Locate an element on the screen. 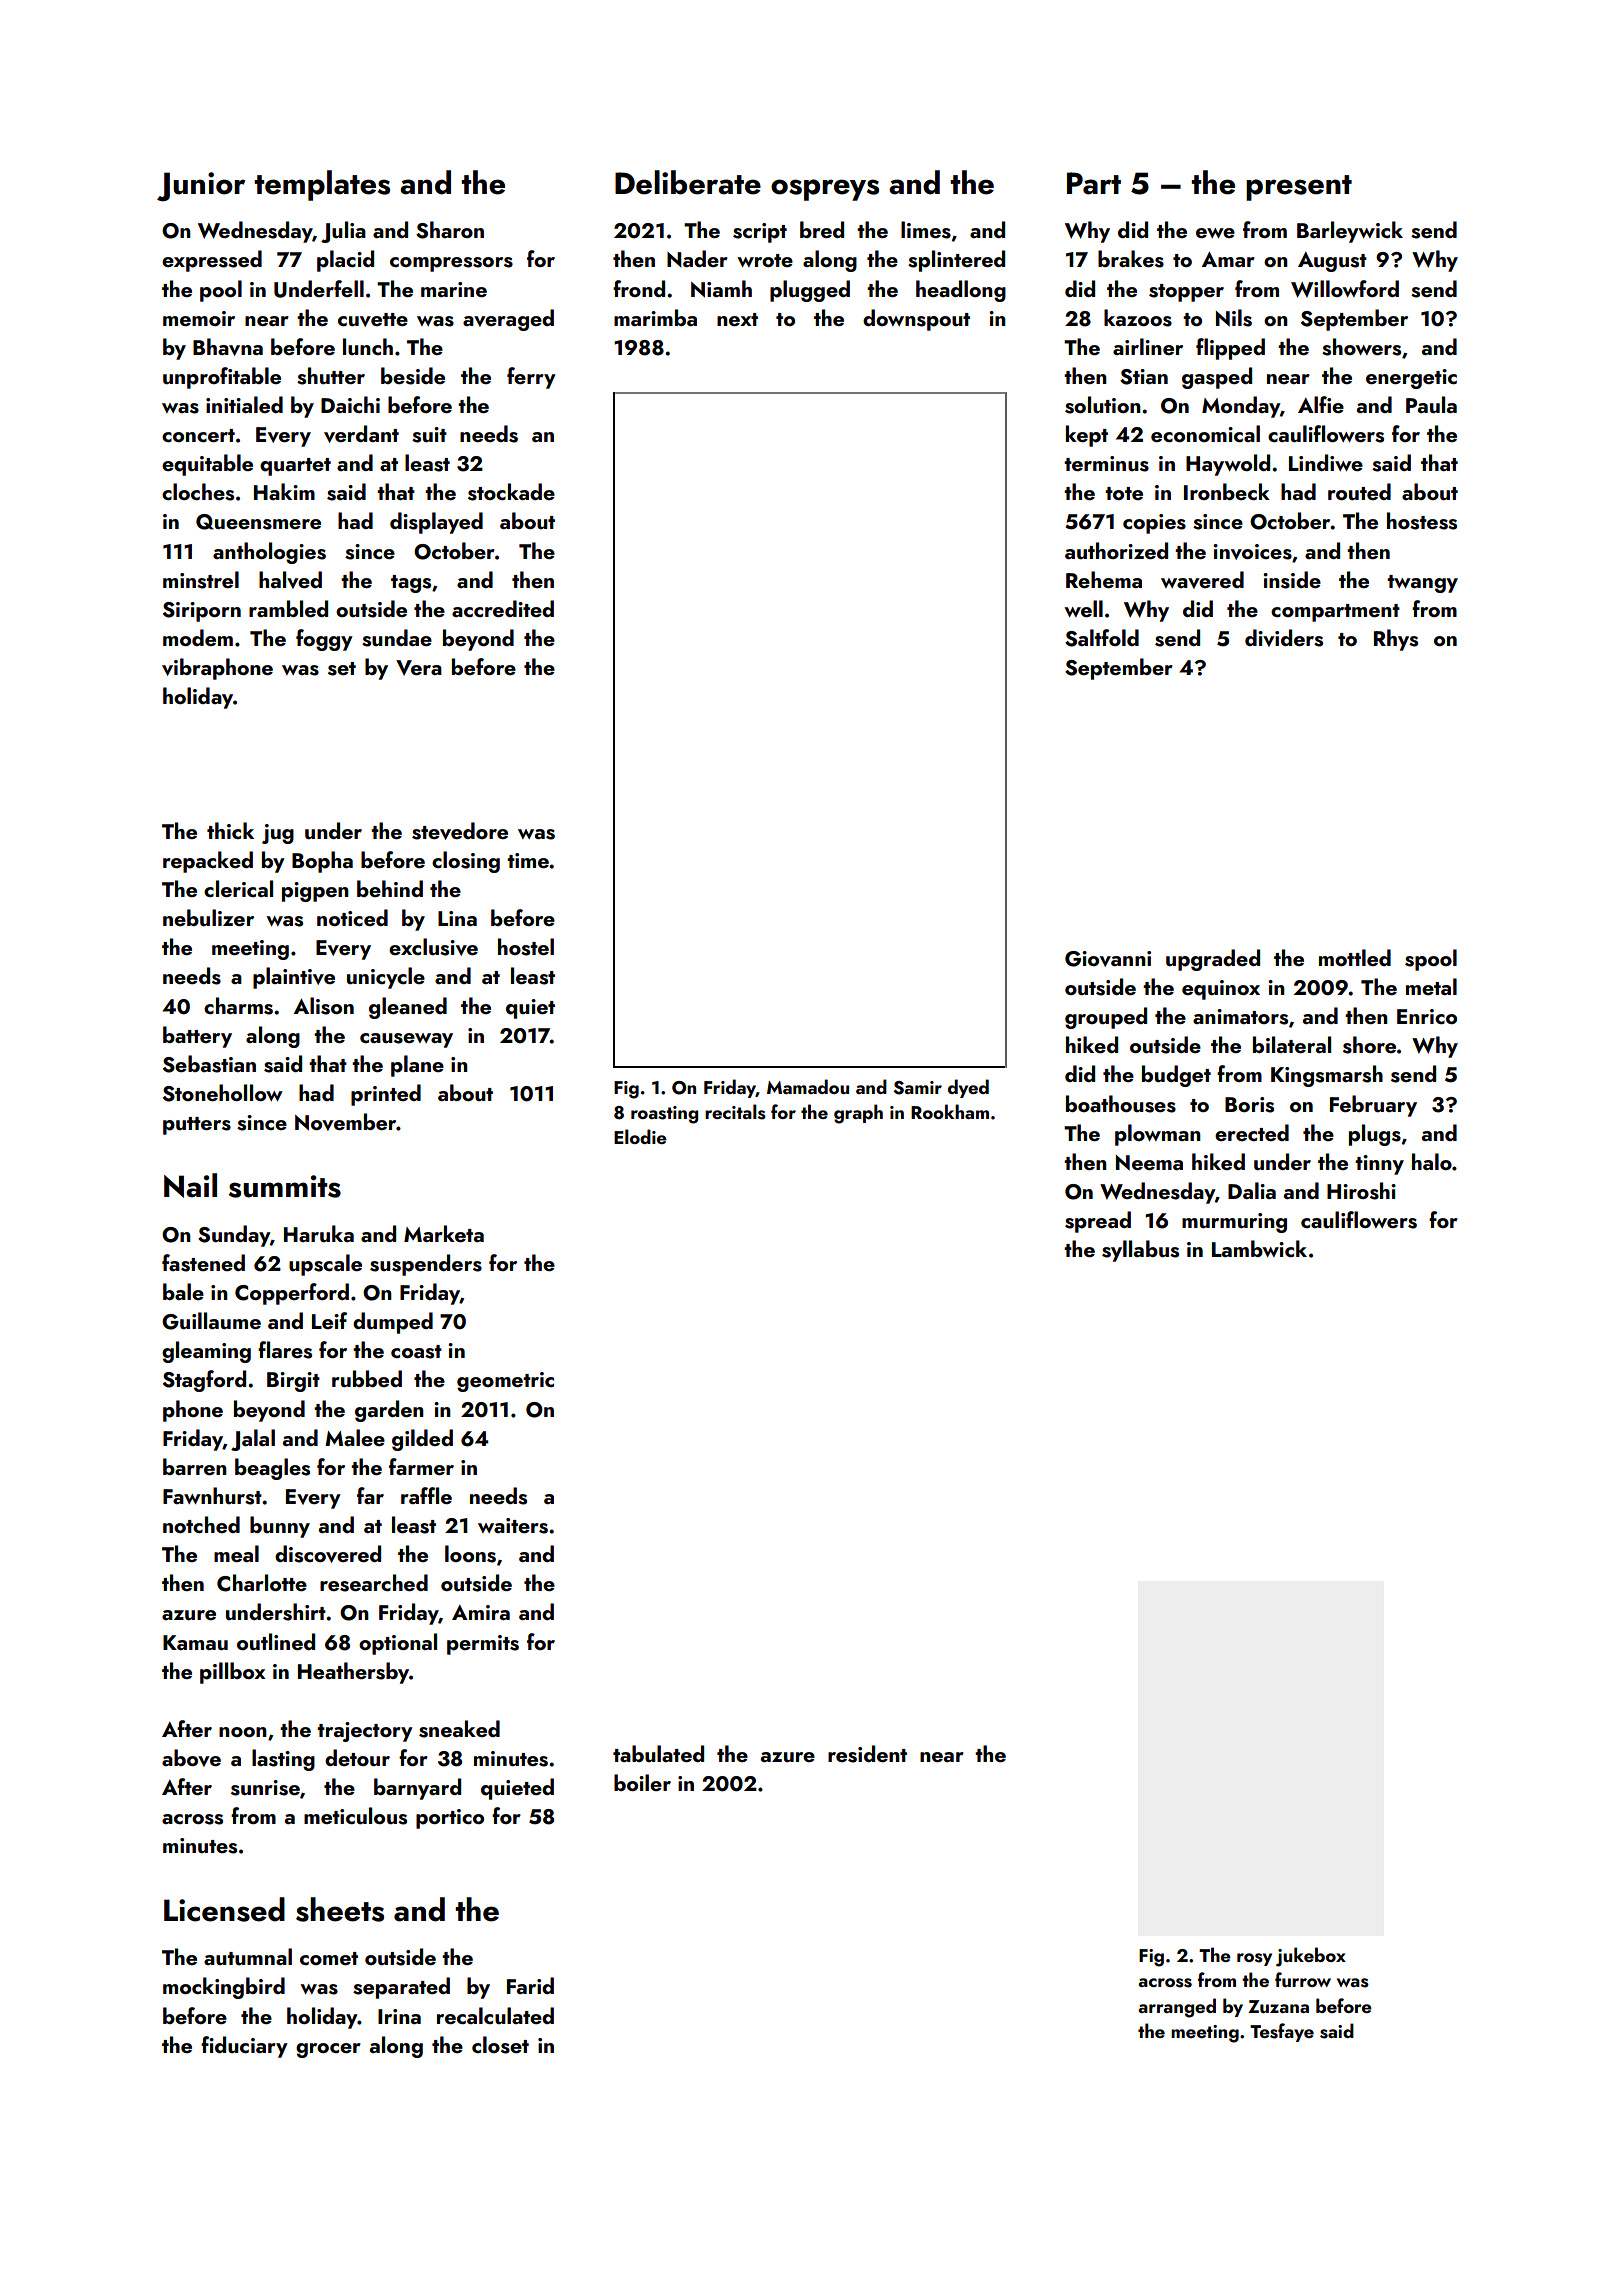 Image resolution: width=1620 pixels, height=2292 pixels. repacked is located at coordinates (208, 862).
